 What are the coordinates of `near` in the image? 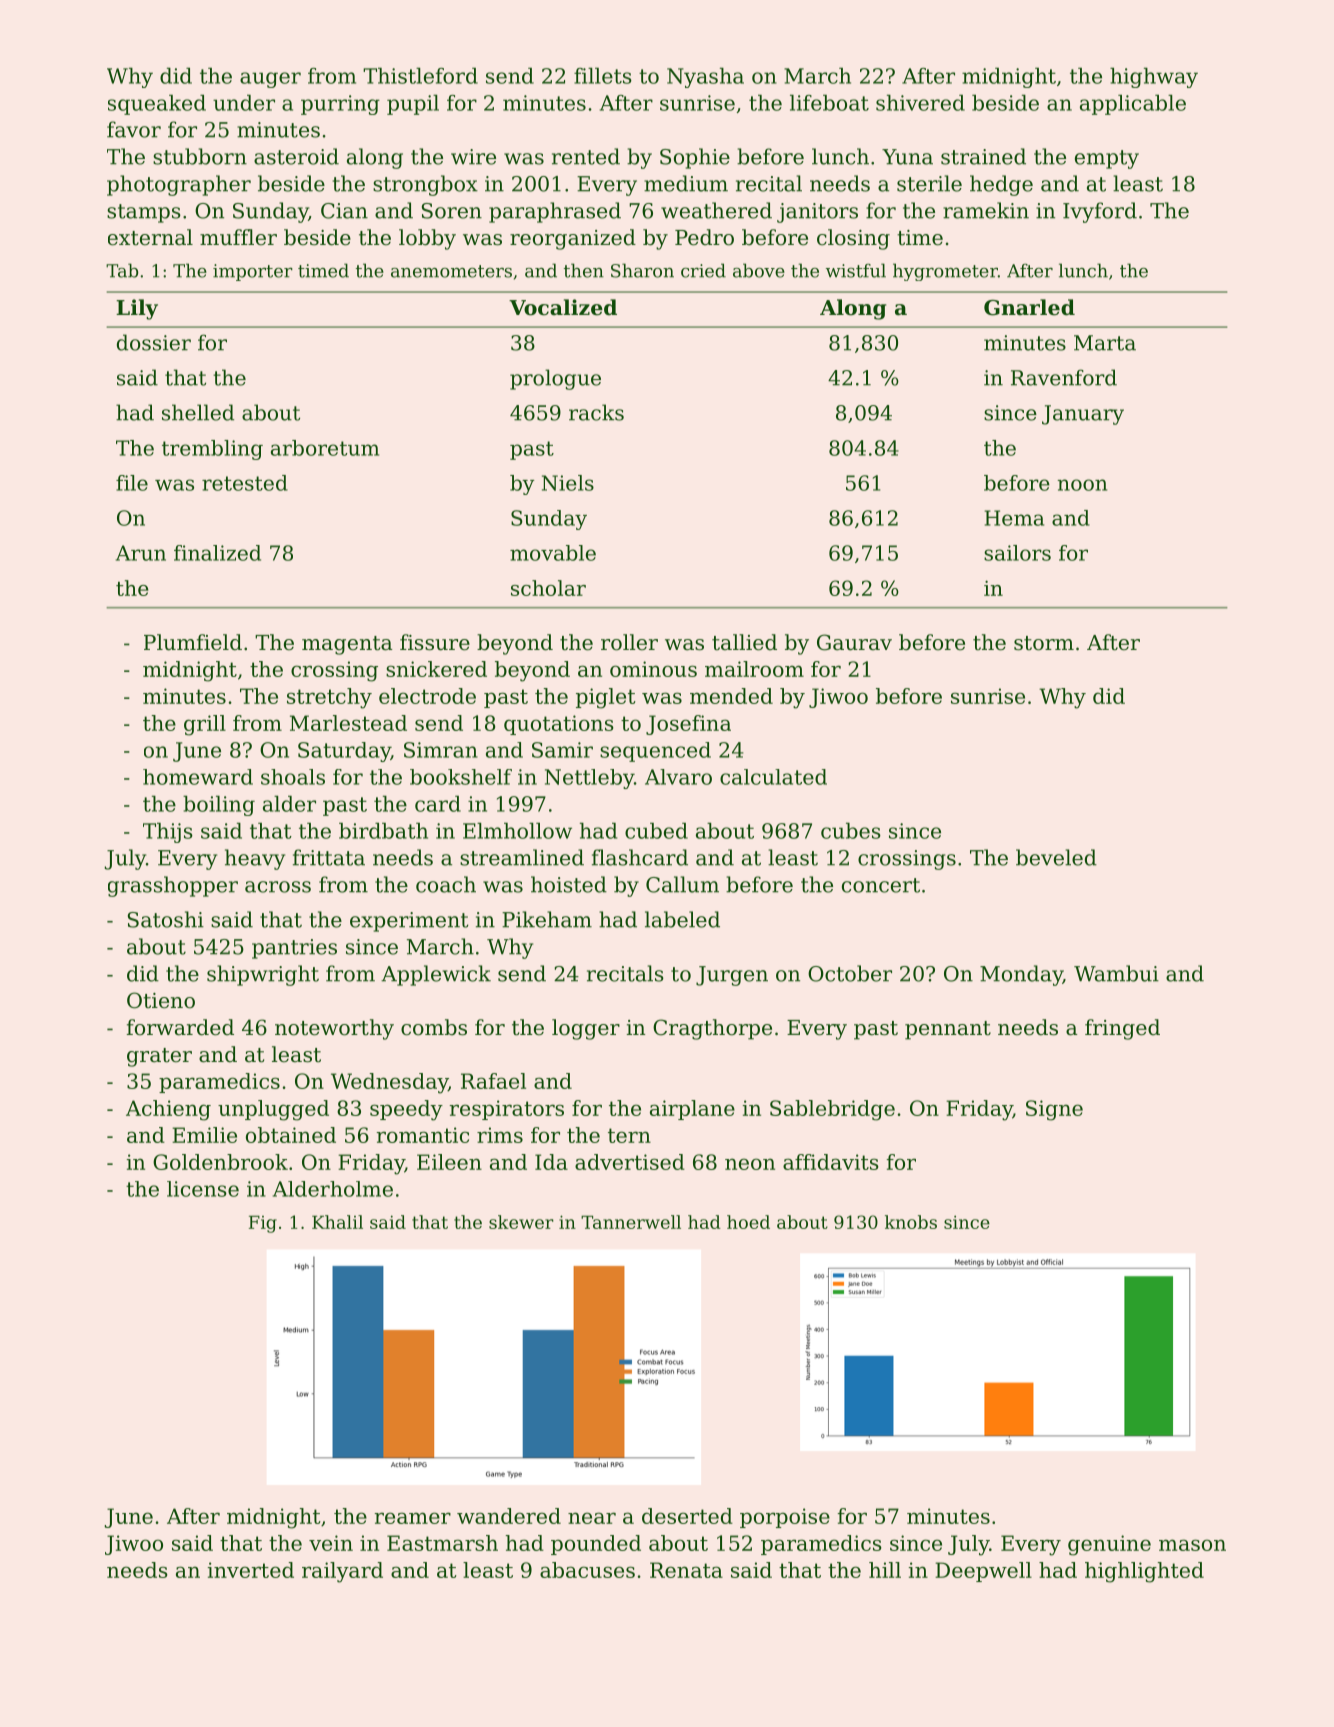 It's located at (592, 1518).
